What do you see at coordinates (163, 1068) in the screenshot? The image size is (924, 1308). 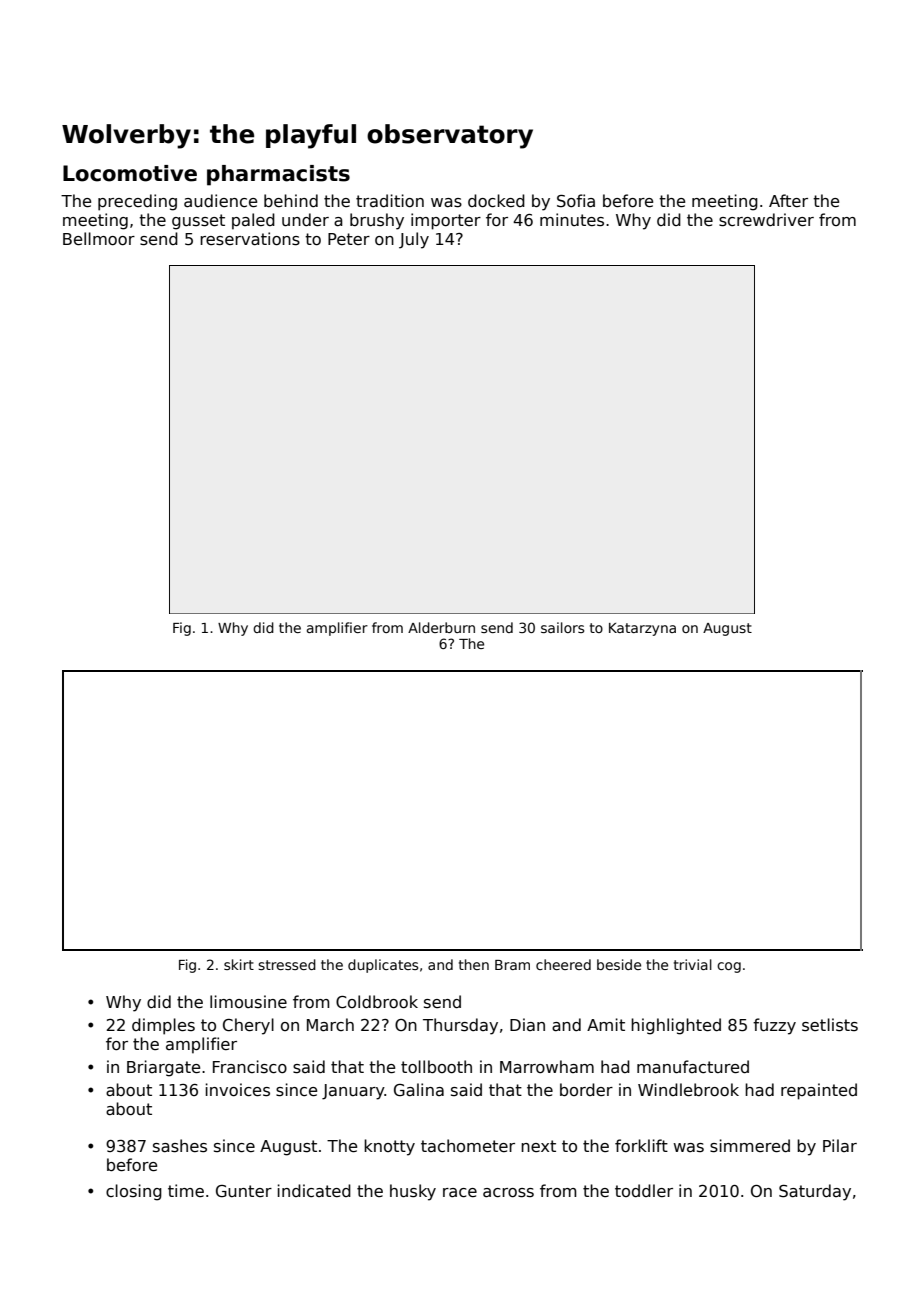 I see `Briargate` at bounding box center [163, 1068].
